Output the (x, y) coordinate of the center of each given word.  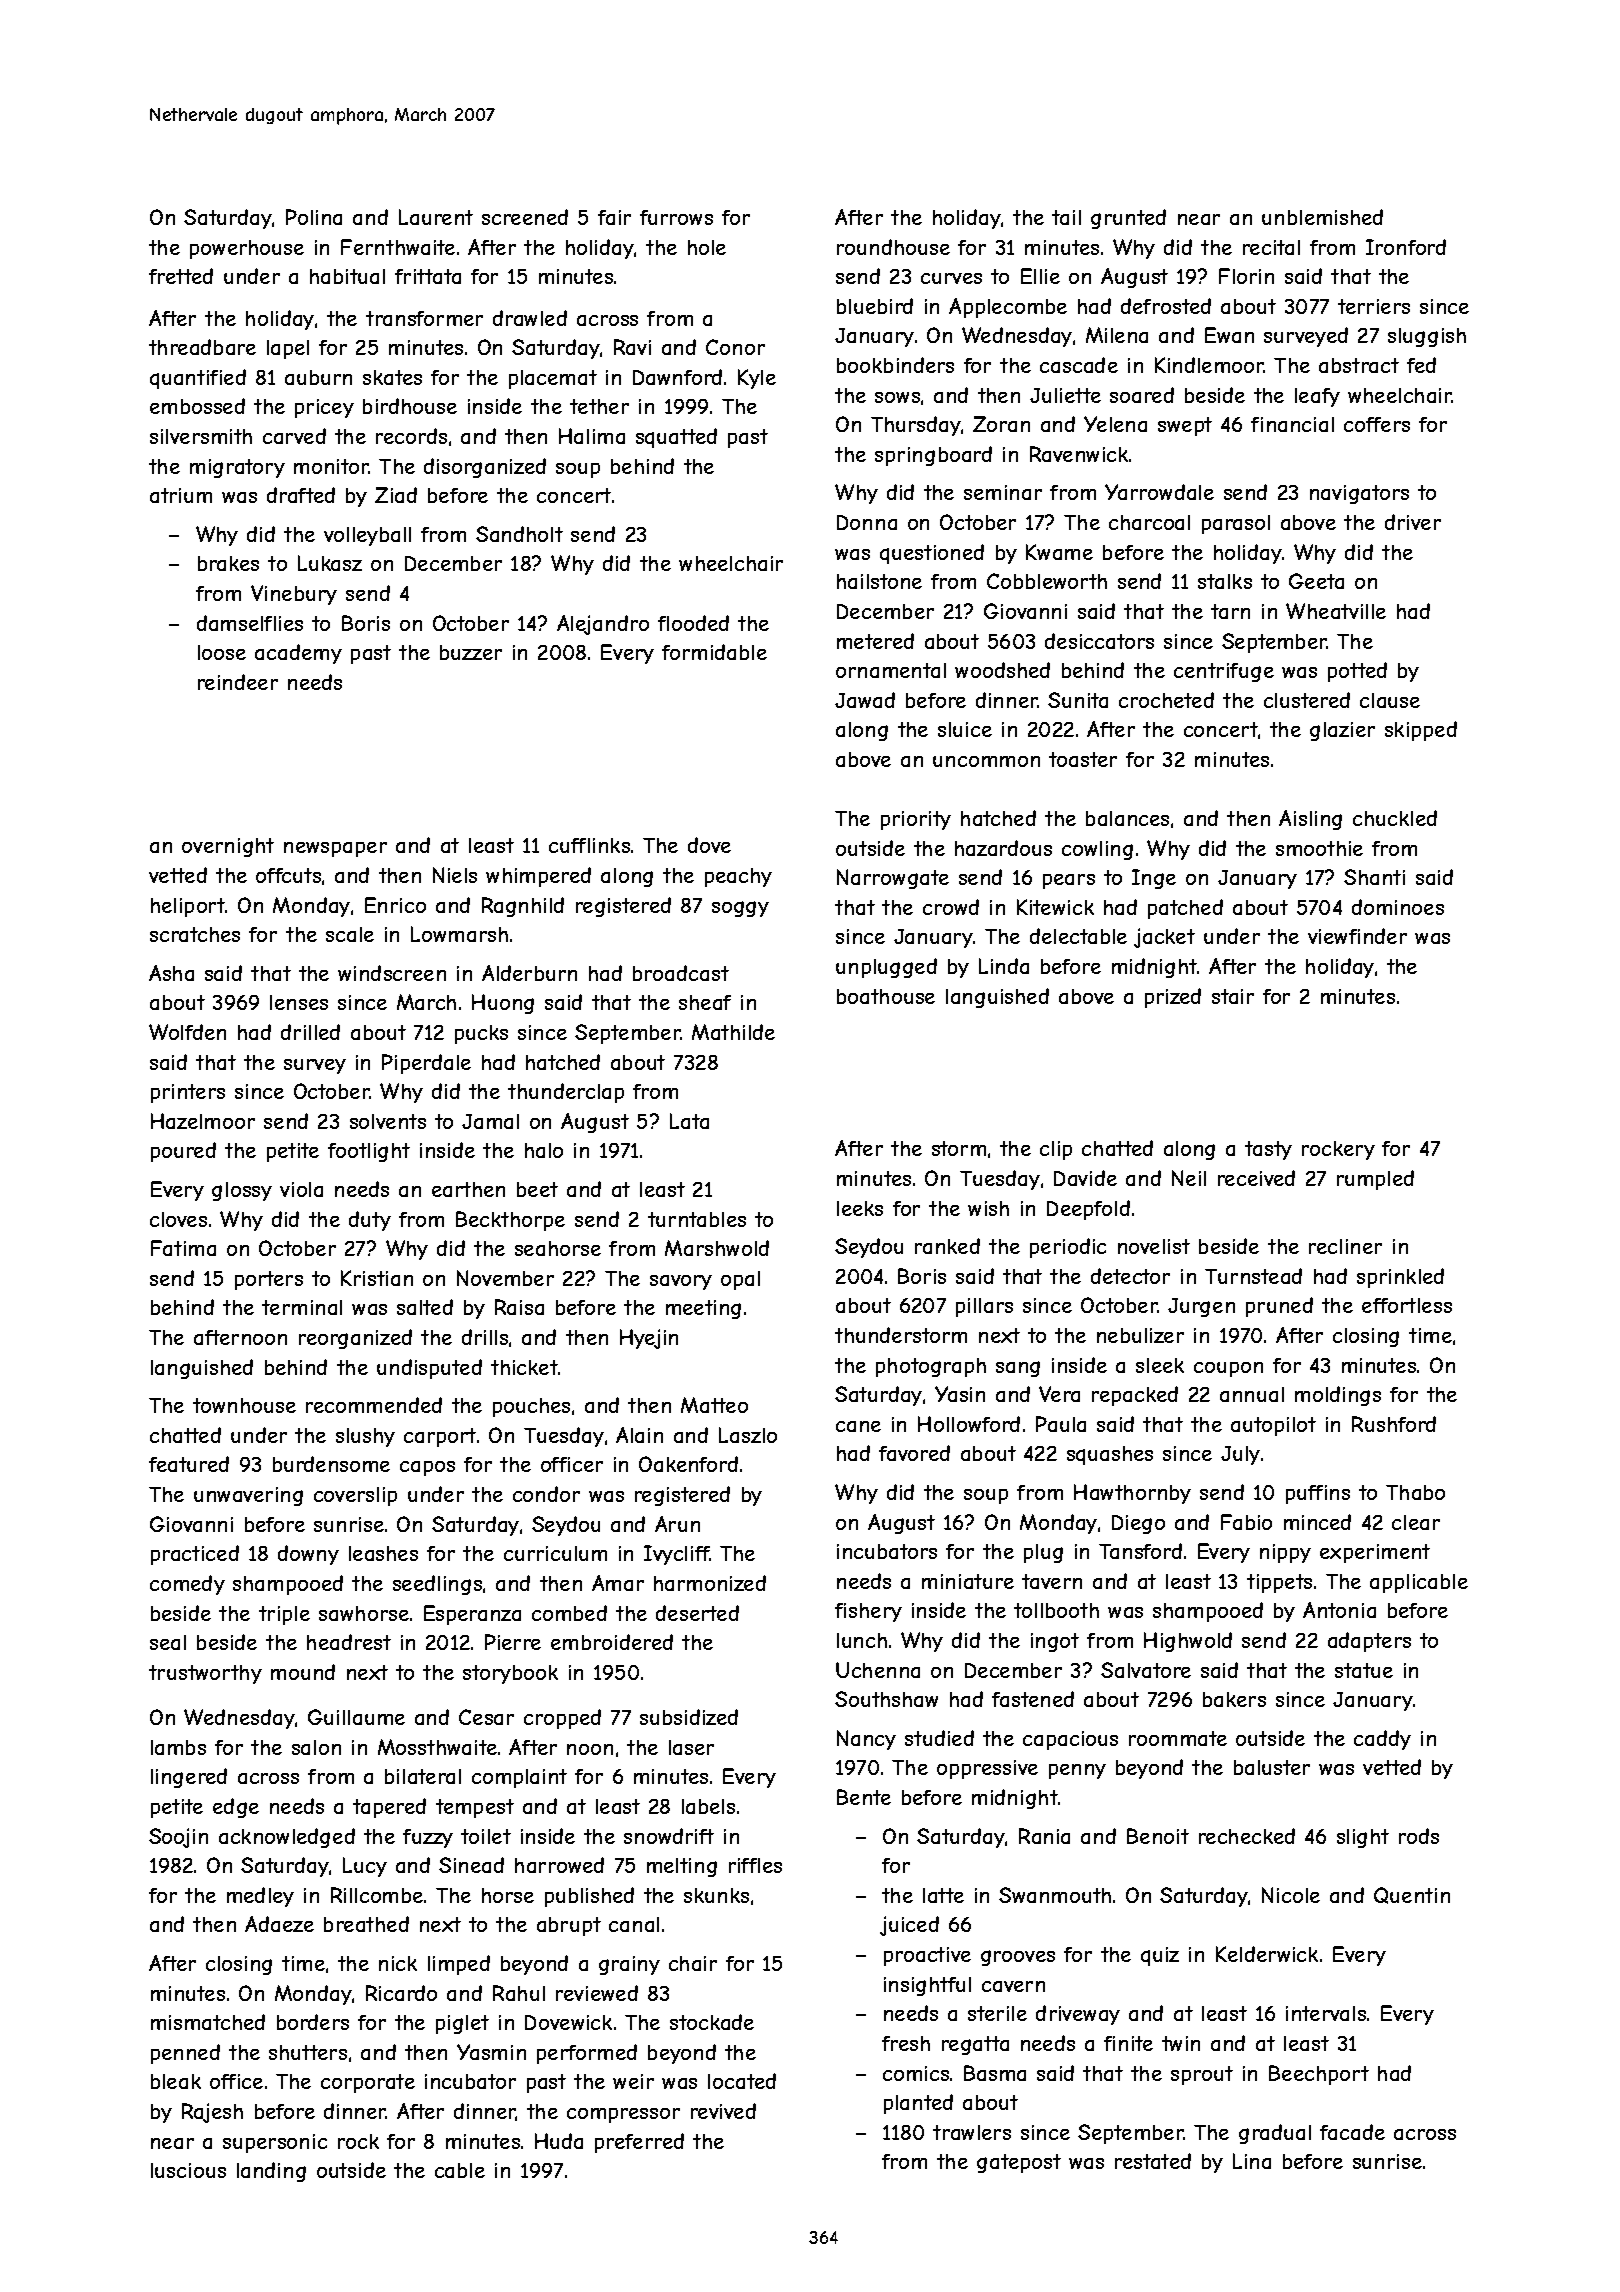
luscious (188, 2170)
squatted (676, 438)
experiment (1375, 1553)
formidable (714, 652)
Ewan (1229, 335)
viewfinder (1357, 936)
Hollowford (969, 1424)
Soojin (178, 1838)
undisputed (429, 1369)
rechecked (1247, 1836)
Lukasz (330, 563)
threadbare (202, 347)
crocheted (1166, 700)
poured (183, 1152)
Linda (1004, 966)
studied (939, 1738)
